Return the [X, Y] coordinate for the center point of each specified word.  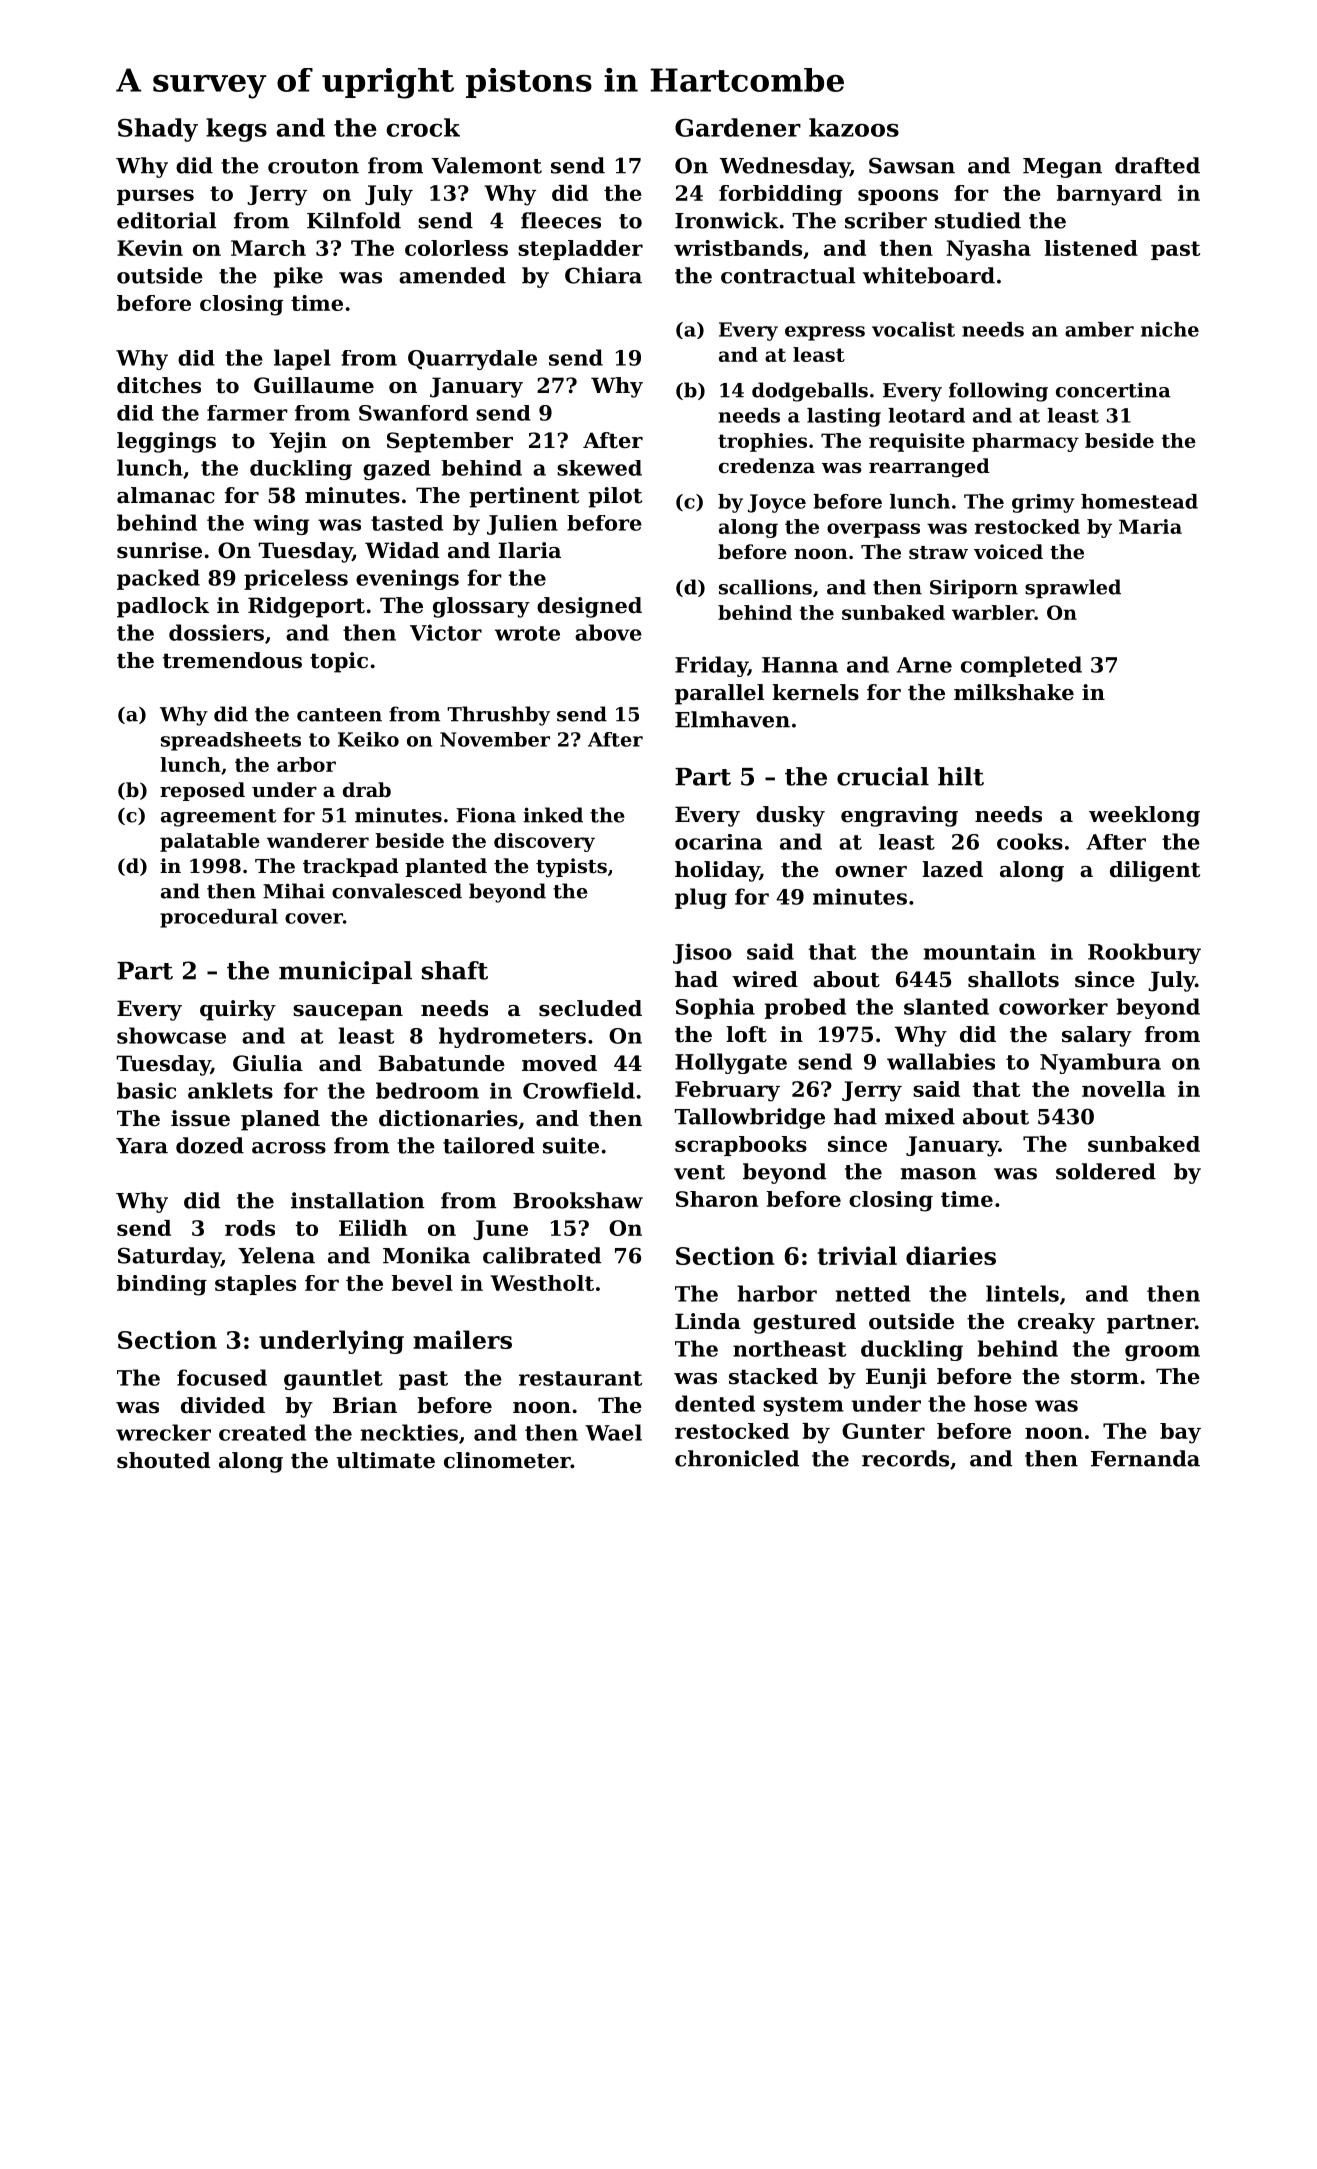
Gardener [738, 127]
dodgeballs [810, 392]
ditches [159, 385]
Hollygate [731, 1063]
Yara [142, 1146]
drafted [1157, 165]
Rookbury [1144, 953]
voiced [1008, 551]
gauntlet [333, 1379]
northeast [789, 1348]
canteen [339, 715]
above [608, 632]
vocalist [913, 329]
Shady [158, 130]
